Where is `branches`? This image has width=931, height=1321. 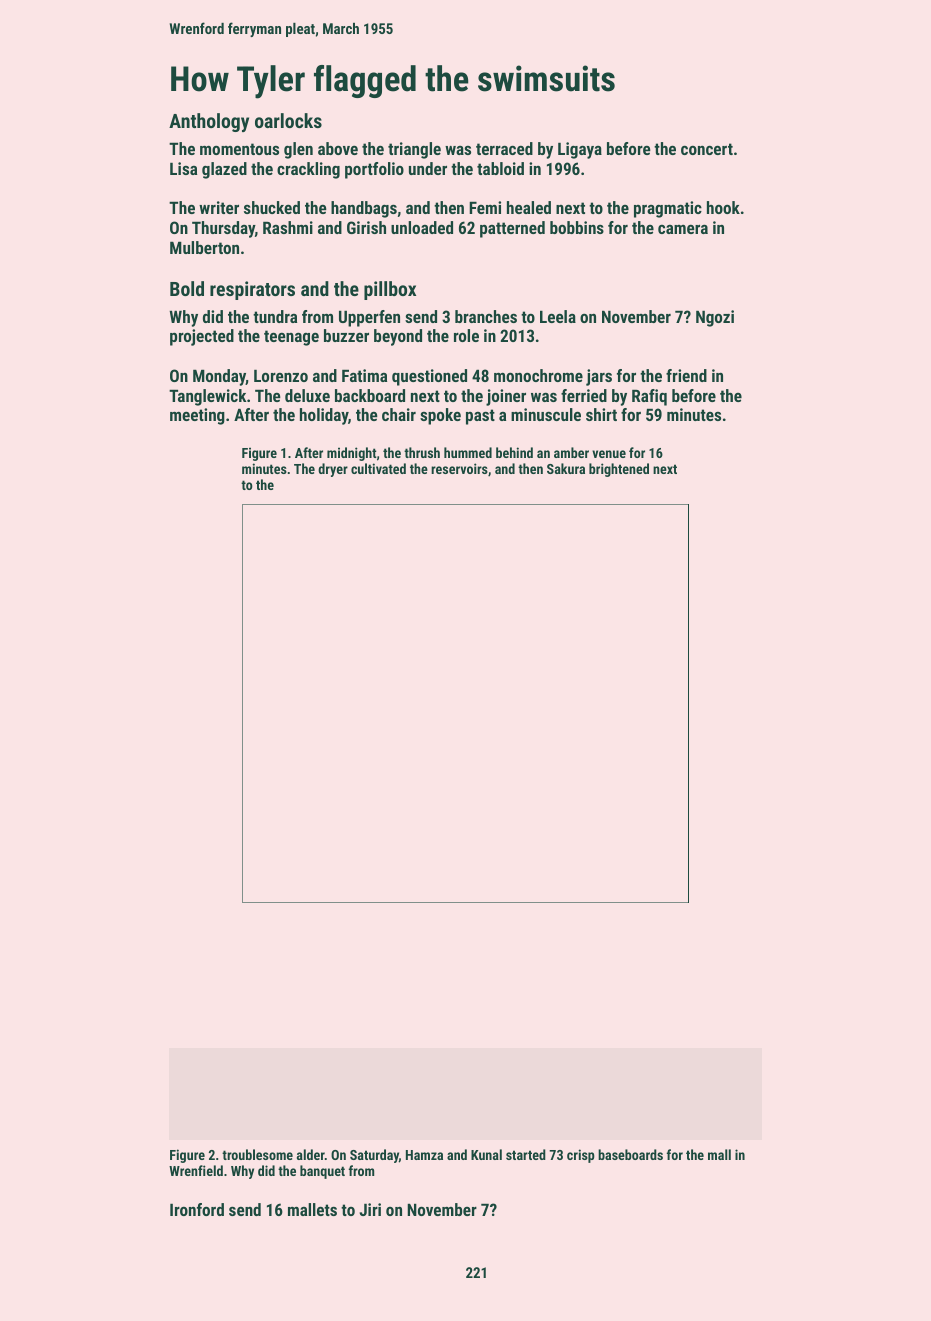 branches is located at coordinates (486, 316).
